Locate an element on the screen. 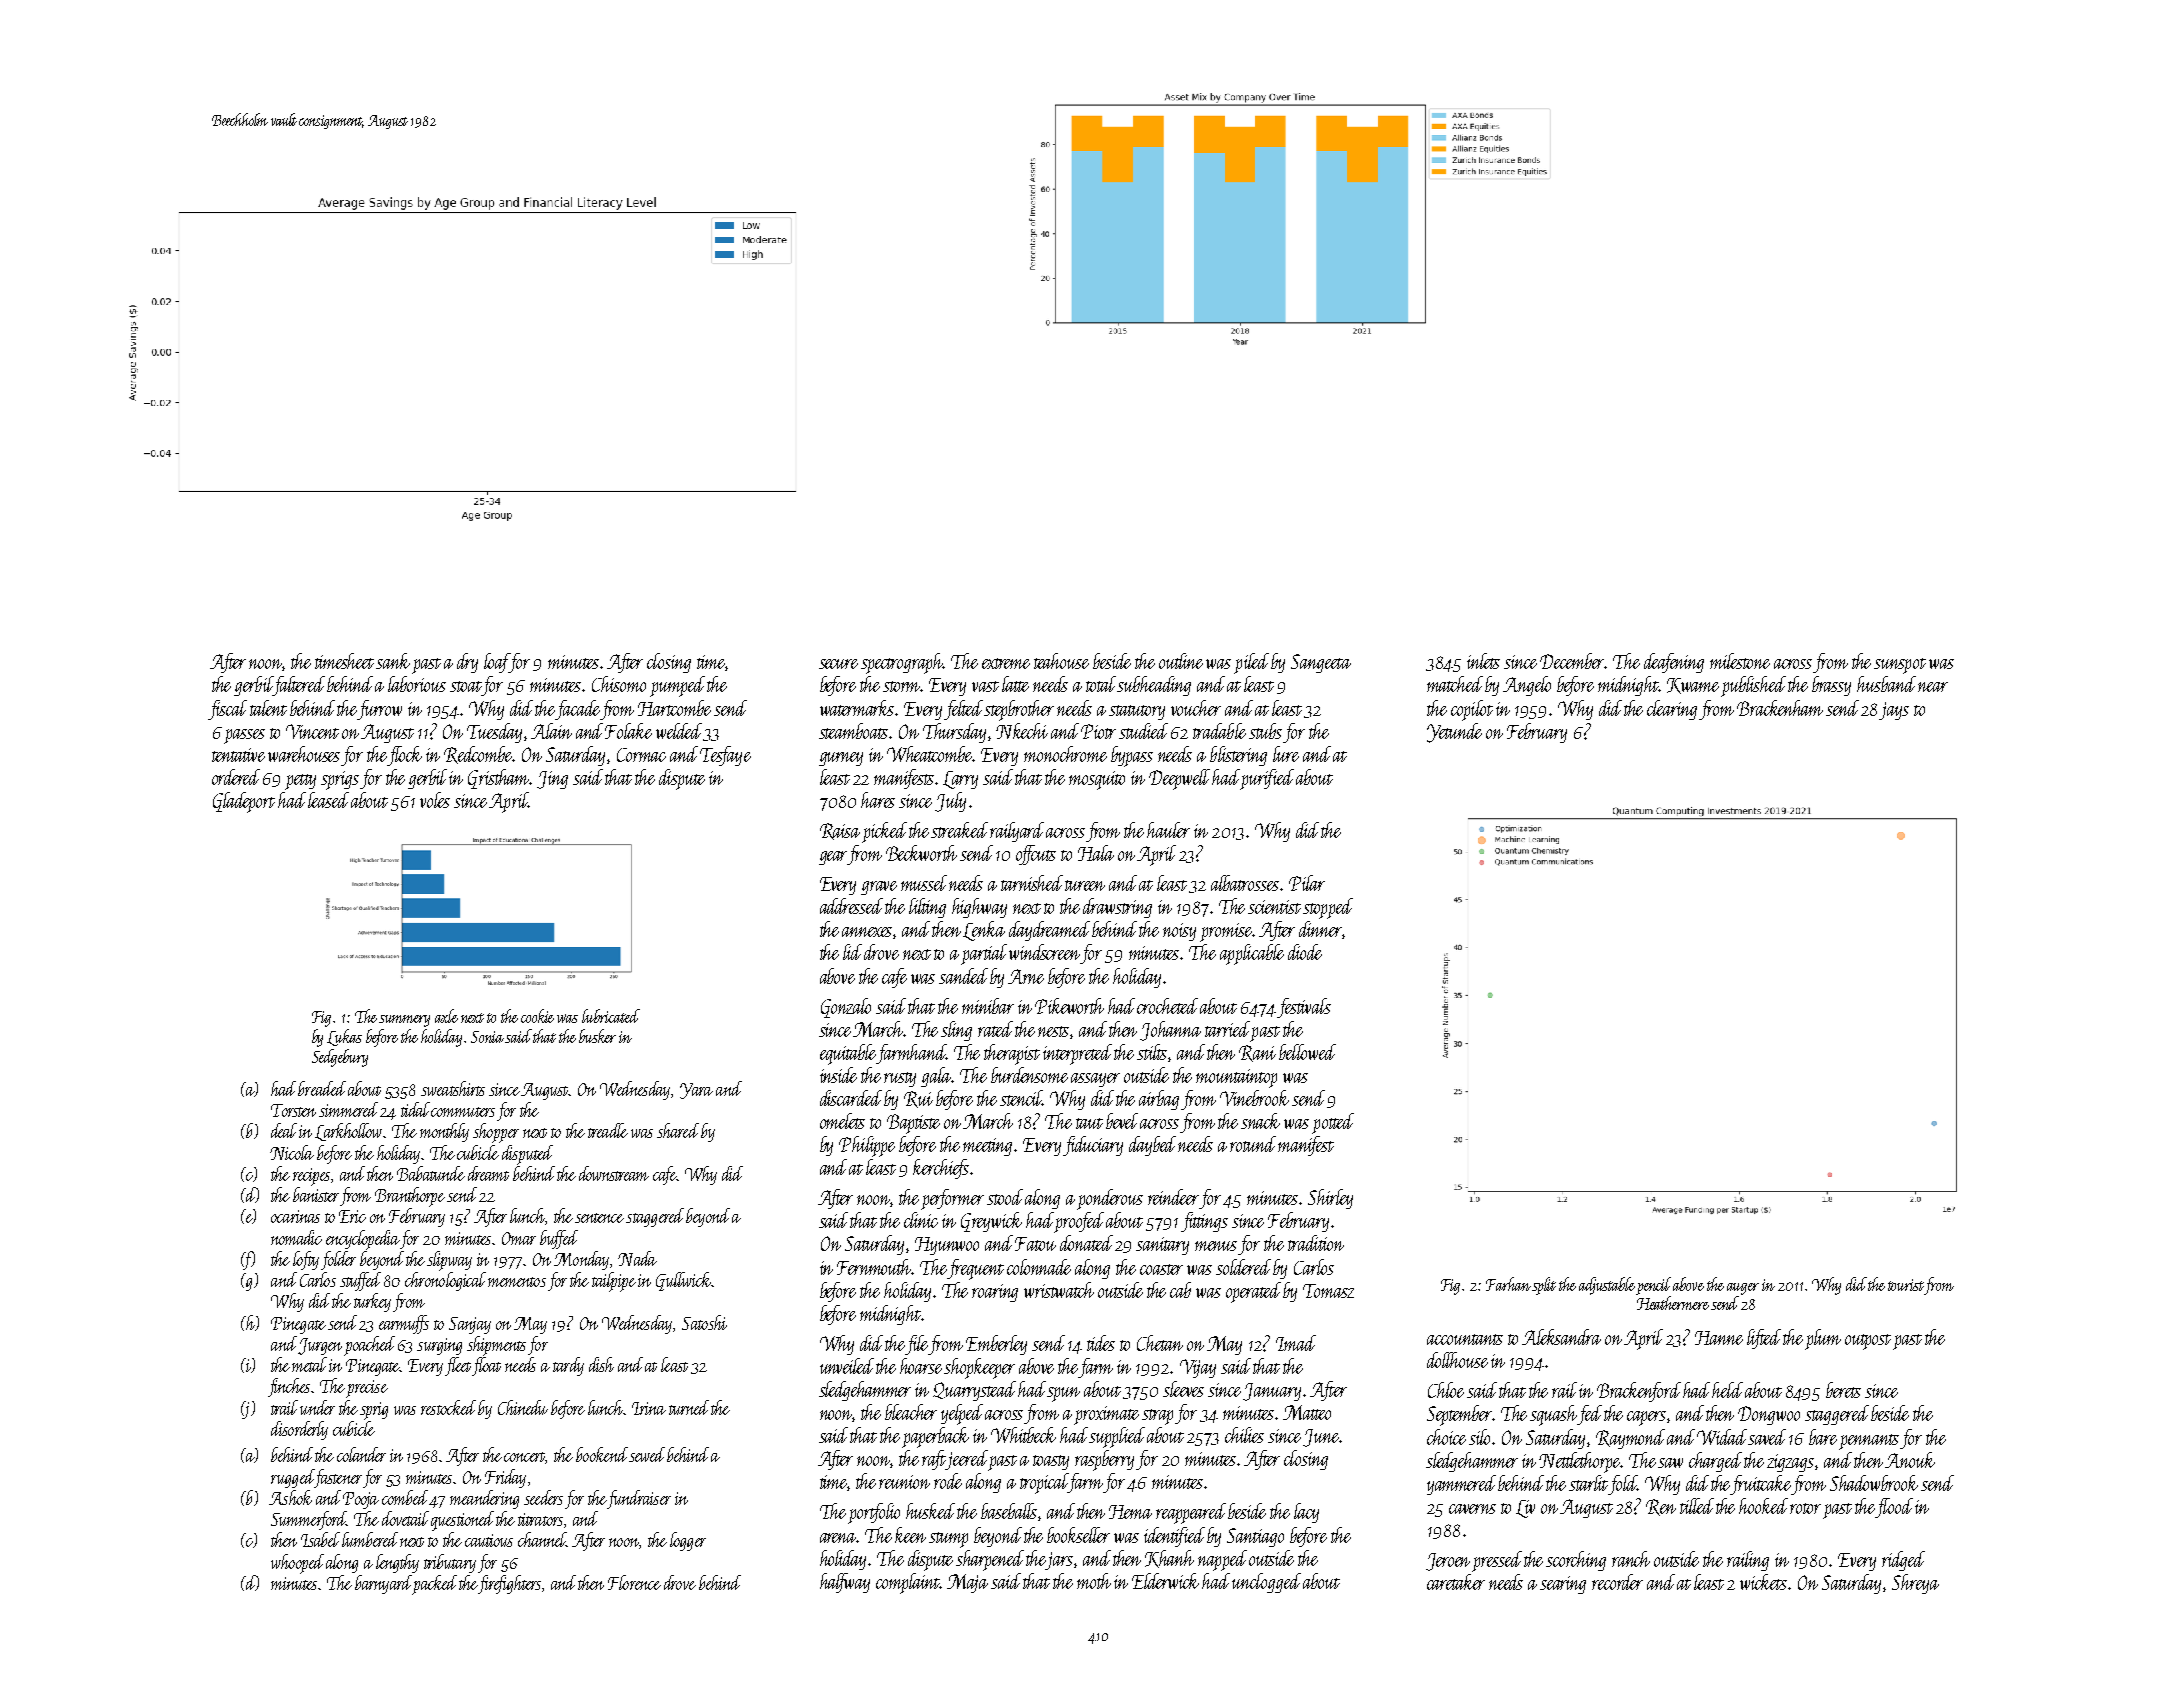  bellowed is located at coordinates (1307, 1052).
